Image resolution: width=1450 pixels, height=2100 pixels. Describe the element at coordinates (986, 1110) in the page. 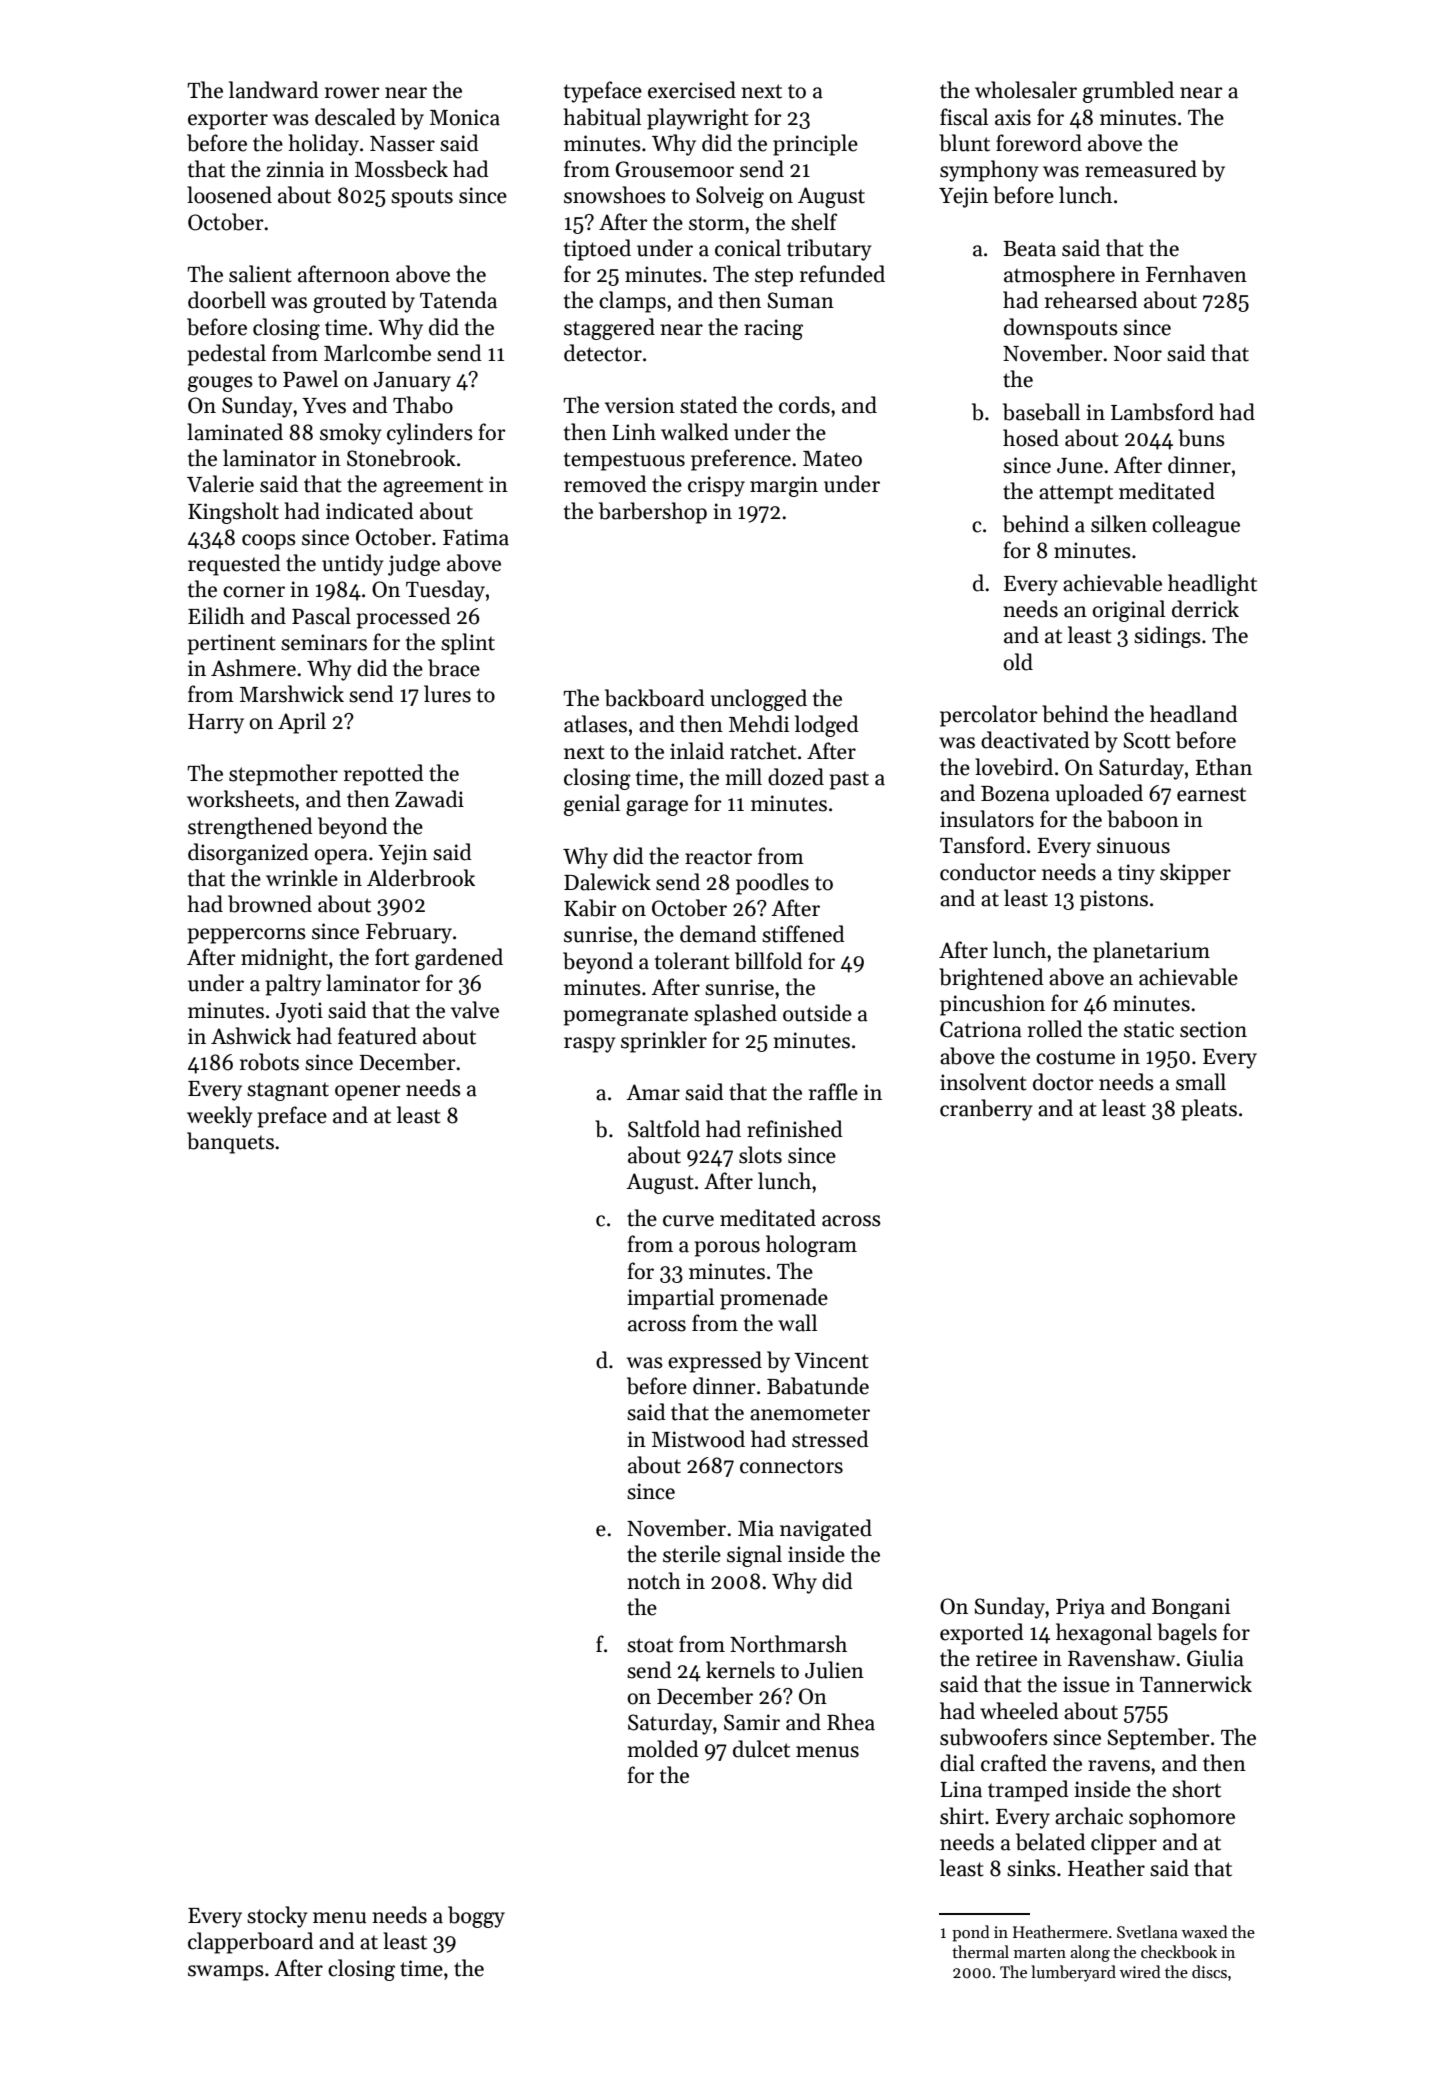

I see `cranberry` at that location.
